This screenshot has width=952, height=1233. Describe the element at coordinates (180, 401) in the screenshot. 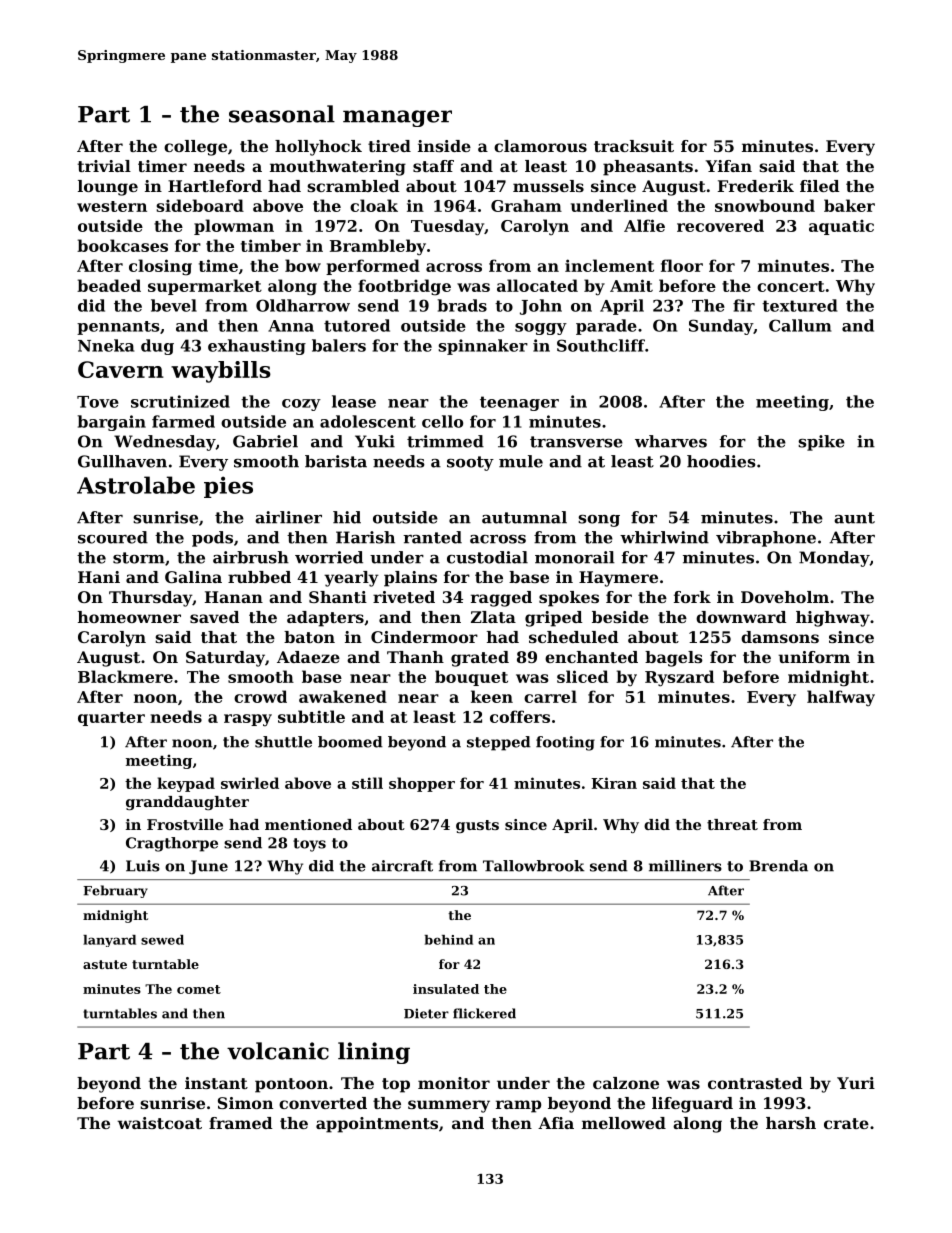

I see `scrutinized` at that location.
